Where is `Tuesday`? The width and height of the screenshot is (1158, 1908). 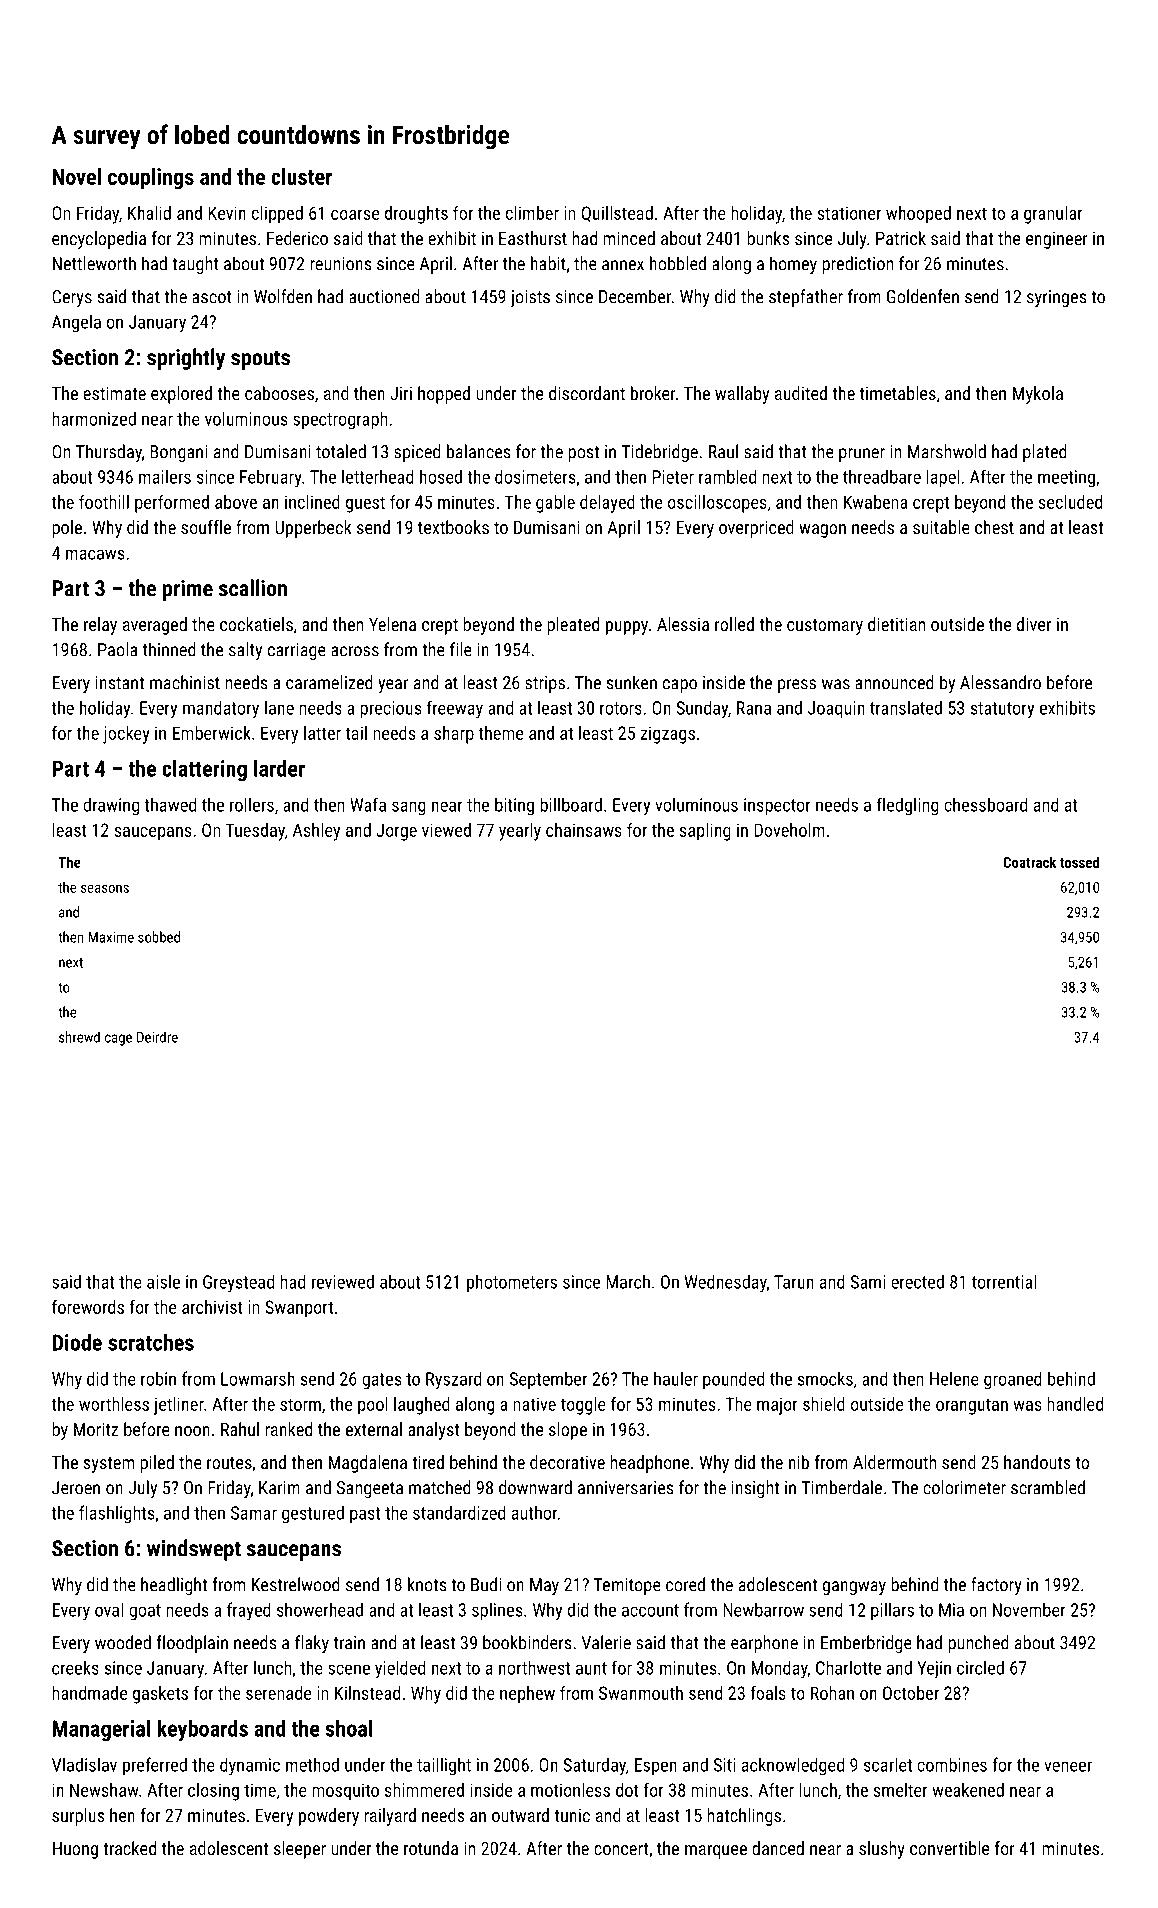
Tuesday is located at coordinates (255, 832).
